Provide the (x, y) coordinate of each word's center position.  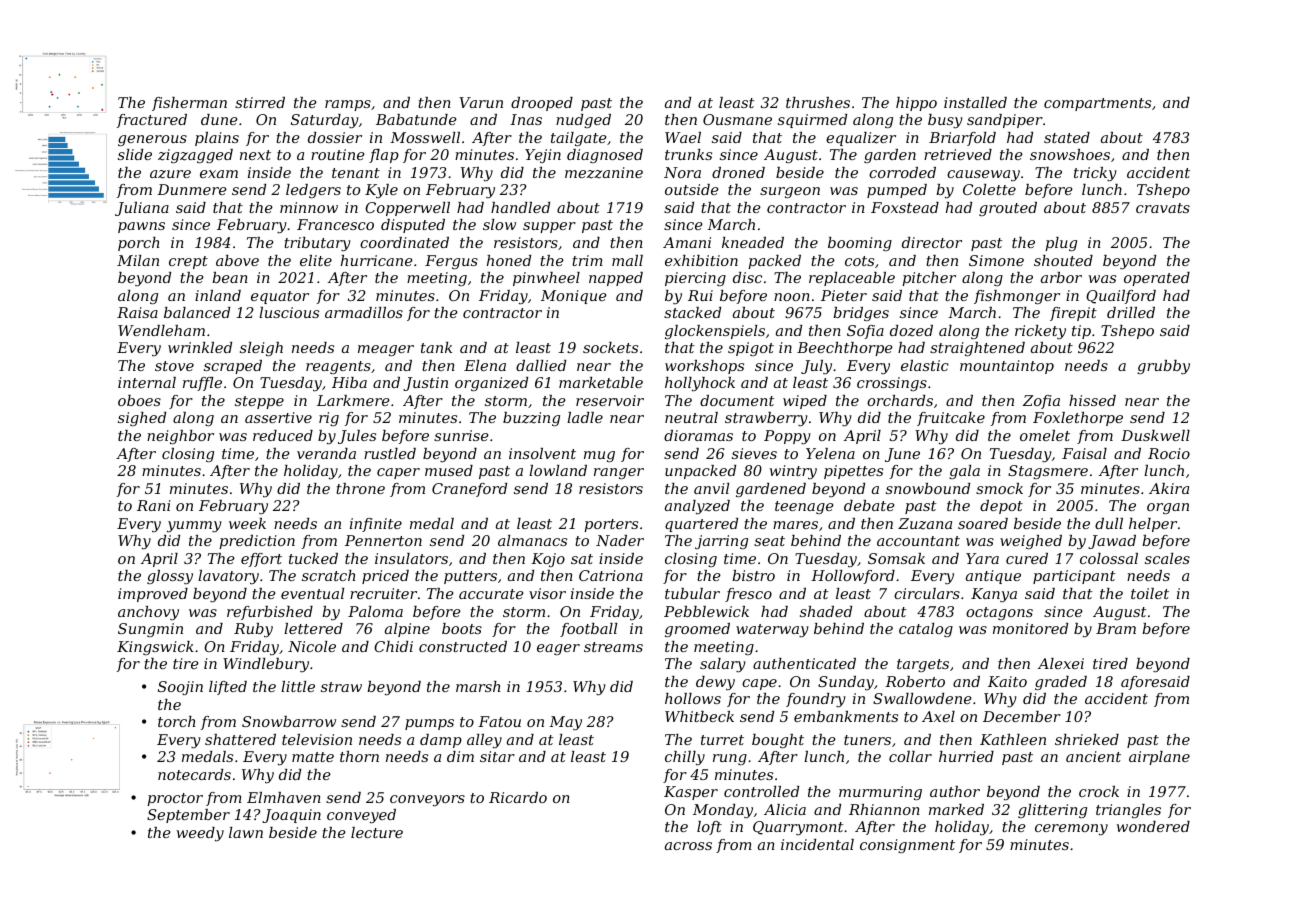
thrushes (818, 102)
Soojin (180, 688)
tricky (1095, 174)
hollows (693, 698)
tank (436, 347)
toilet (1150, 593)
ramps (348, 105)
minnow (309, 207)
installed (975, 102)
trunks (688, 154)
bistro (753, 575)
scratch (329, 575)
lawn (246, 832)
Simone (996, 260)
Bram (1116, 628)
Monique (574, 297)
